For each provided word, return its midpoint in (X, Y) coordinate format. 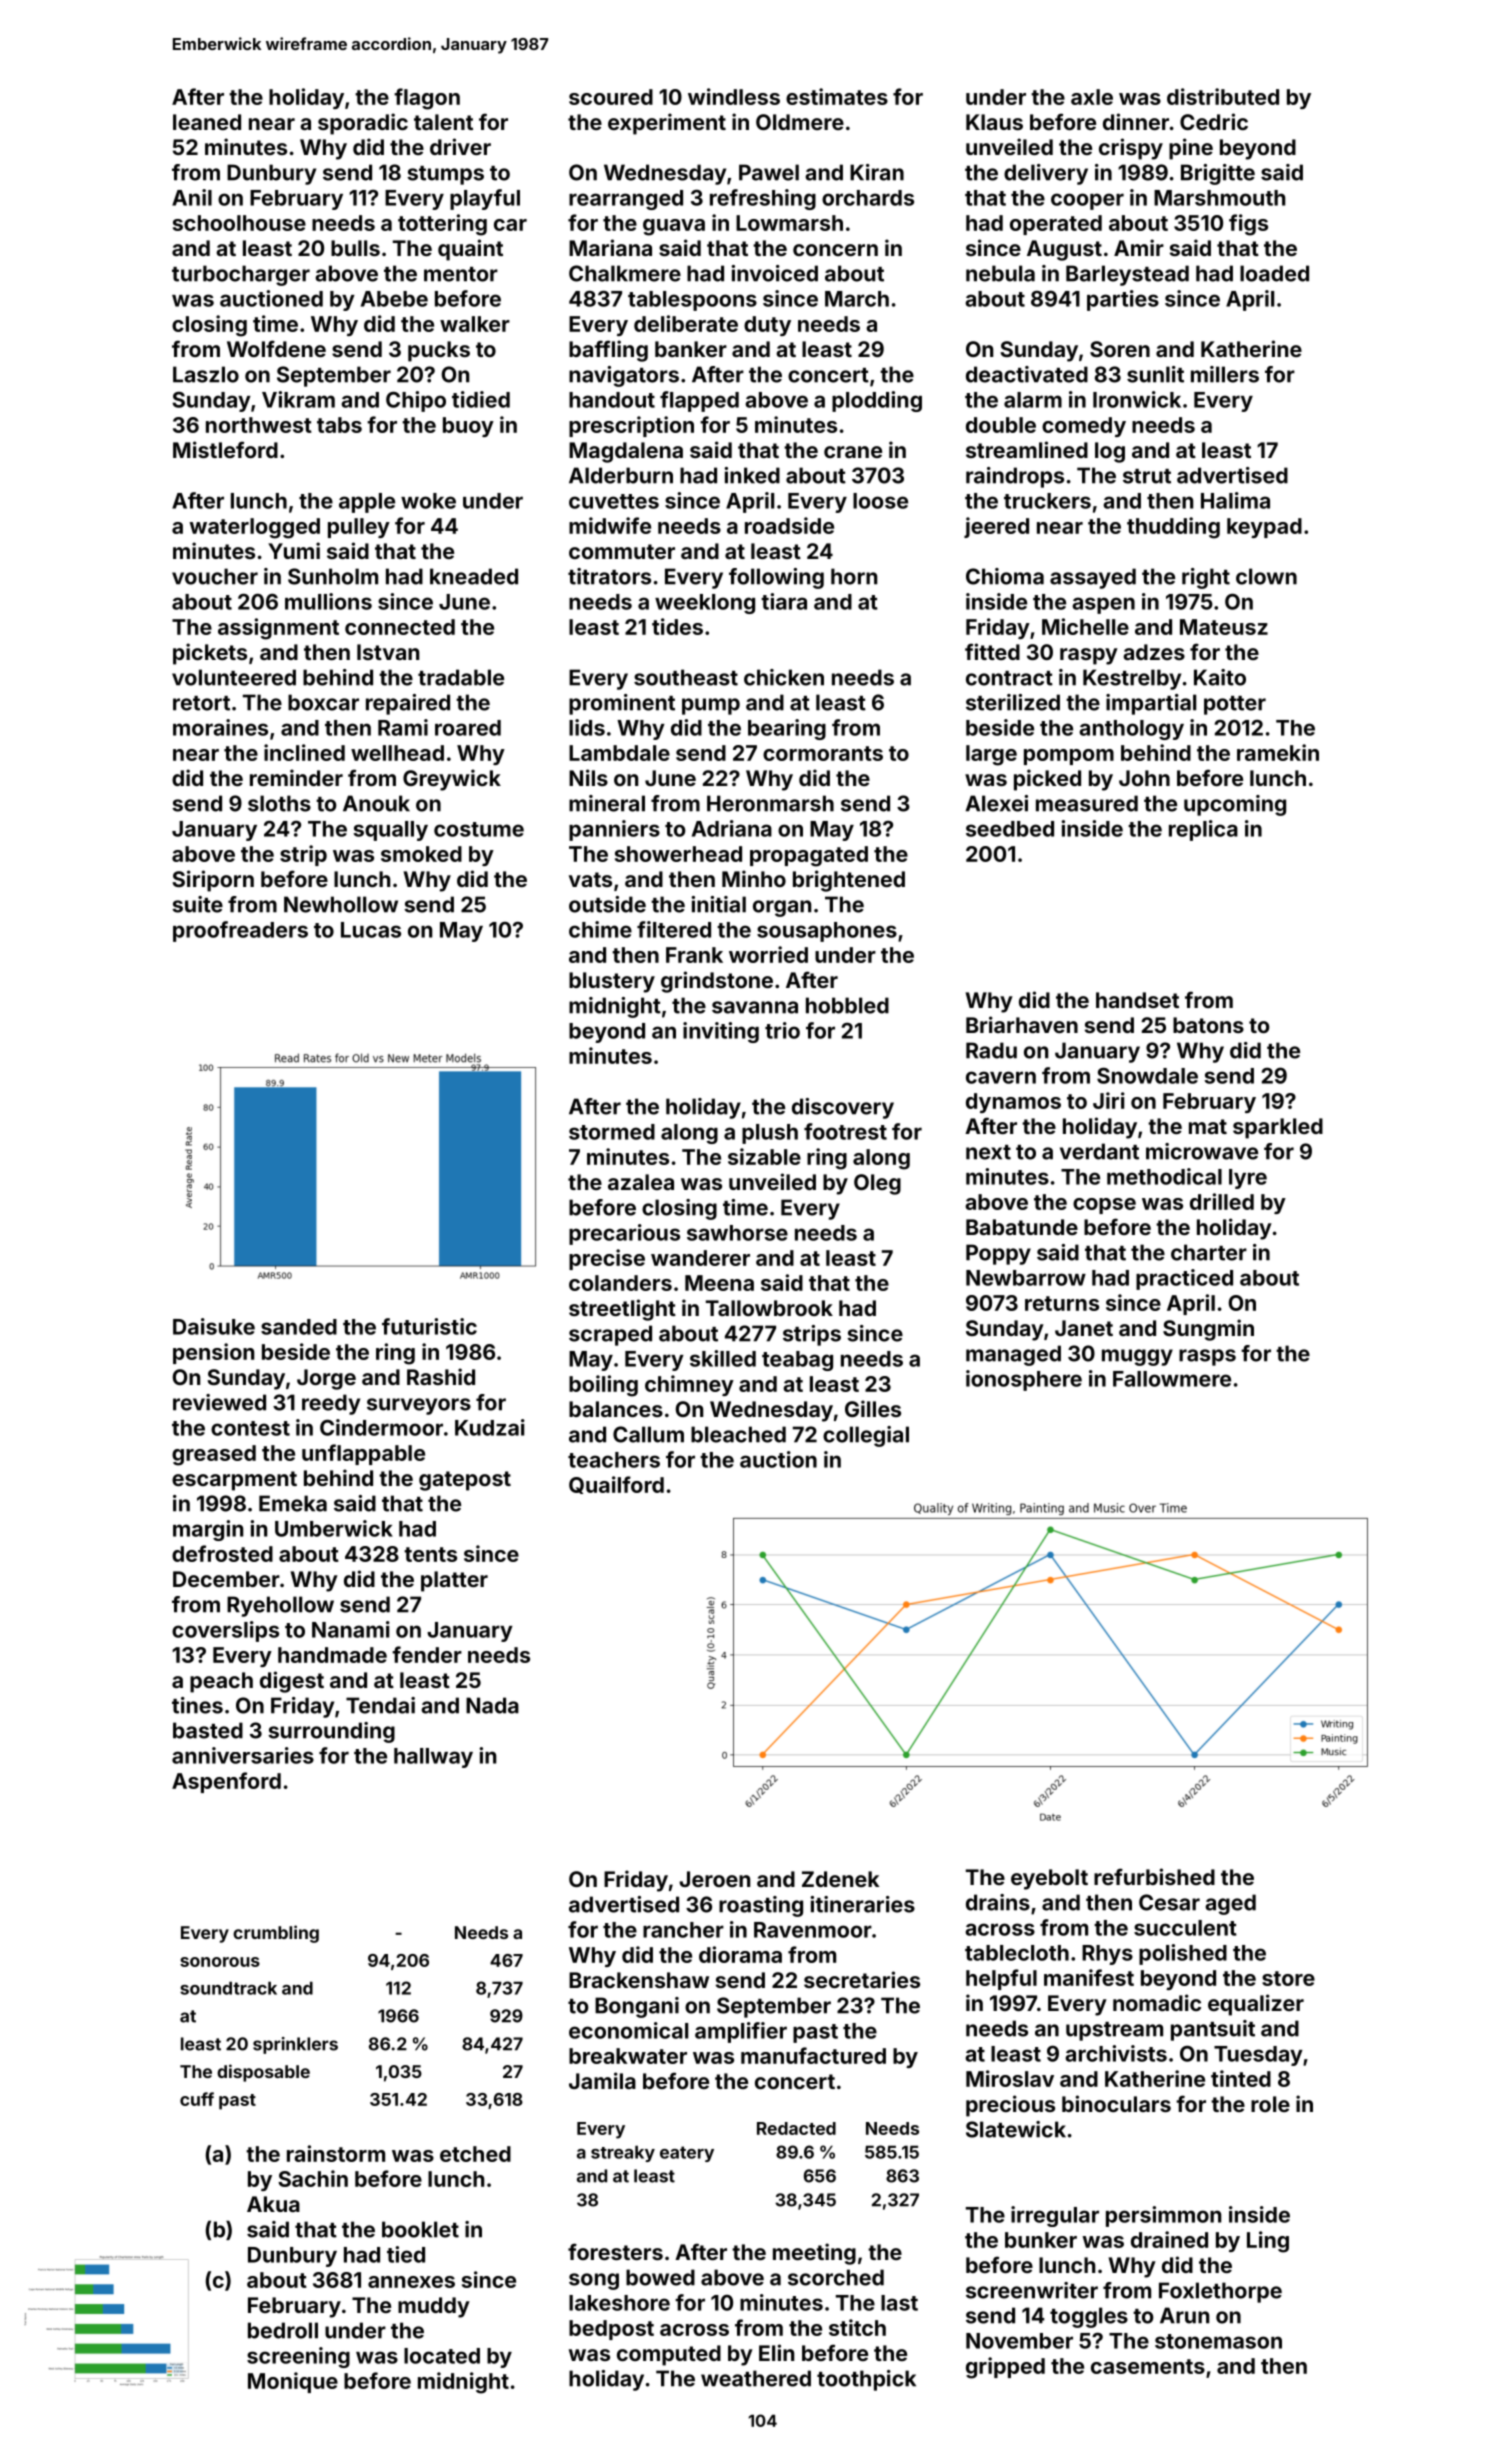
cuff (197, 2099)
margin (208, 1530)
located (442, 2356)
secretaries (862, 1979)
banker (691, 349)
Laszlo (206, 374)
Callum (648, 1434)
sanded (299, 1327)
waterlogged (254, 528)
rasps (1207, 1357)
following (776, 578)
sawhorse (737, 1233)
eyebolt (1049, 1879)
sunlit (1155, 374)
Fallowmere (1172, 1379)
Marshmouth (1219, 198)
